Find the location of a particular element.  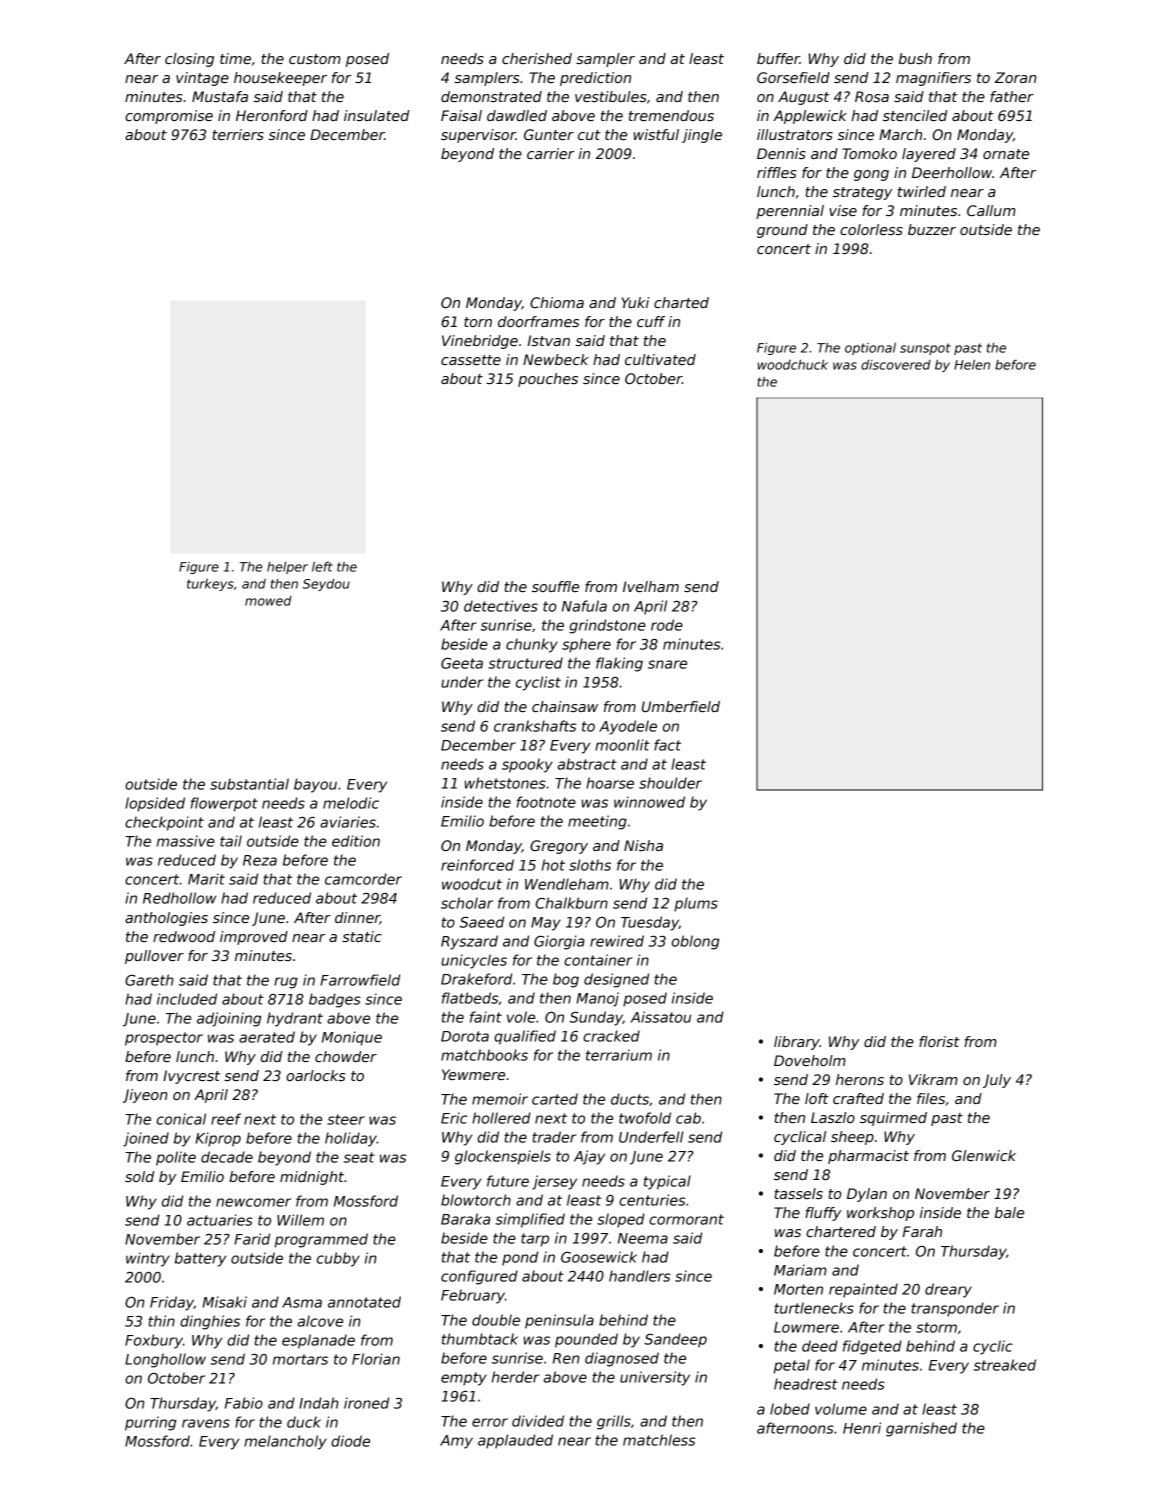

purring is located at coordinates (150, 1423).
